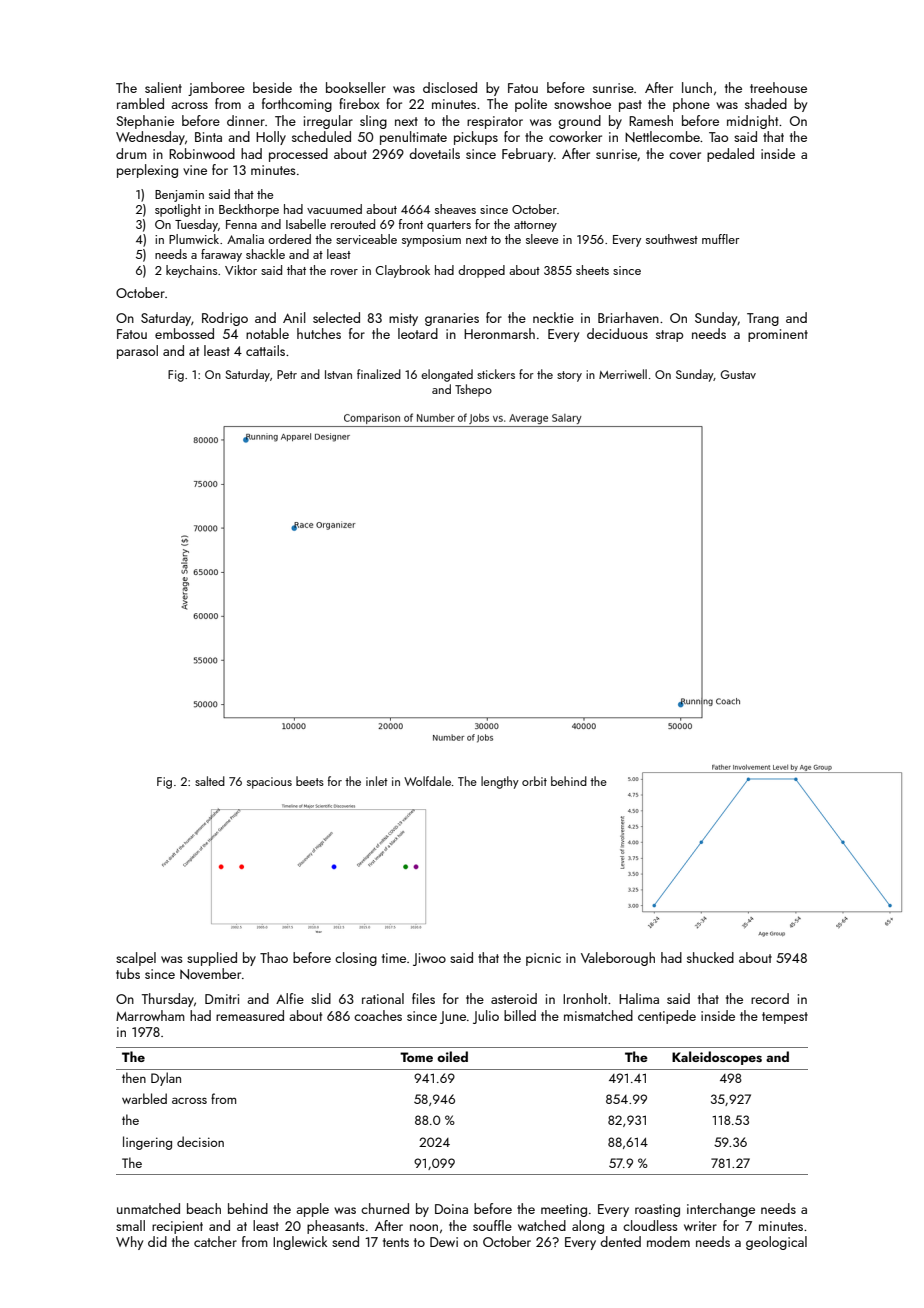 The image size is (924, 1308). I want to click on Wolfdale, so click(427, 781).
